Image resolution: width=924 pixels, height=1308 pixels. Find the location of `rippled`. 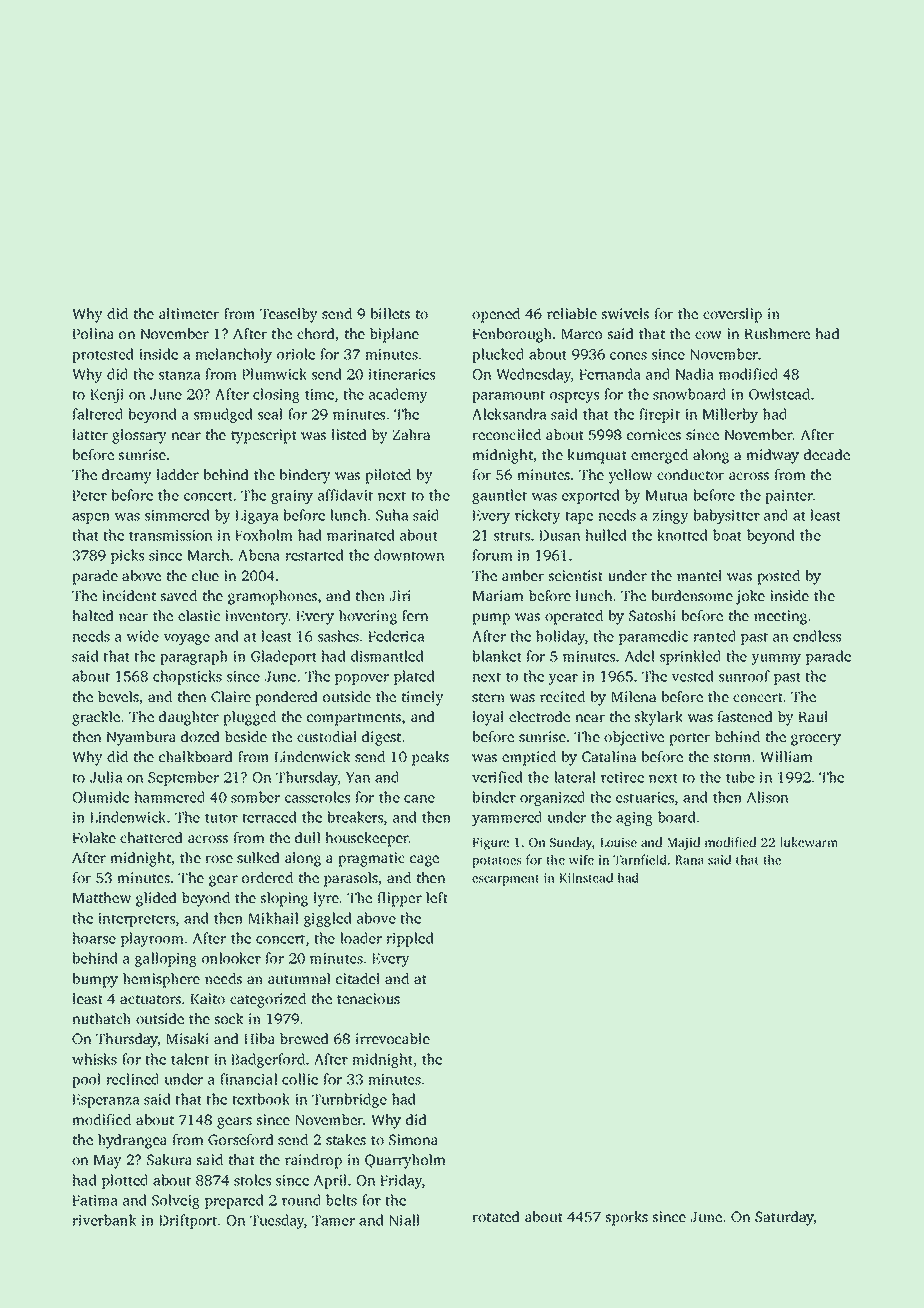

rippled is located at coordinates (409, 939).
